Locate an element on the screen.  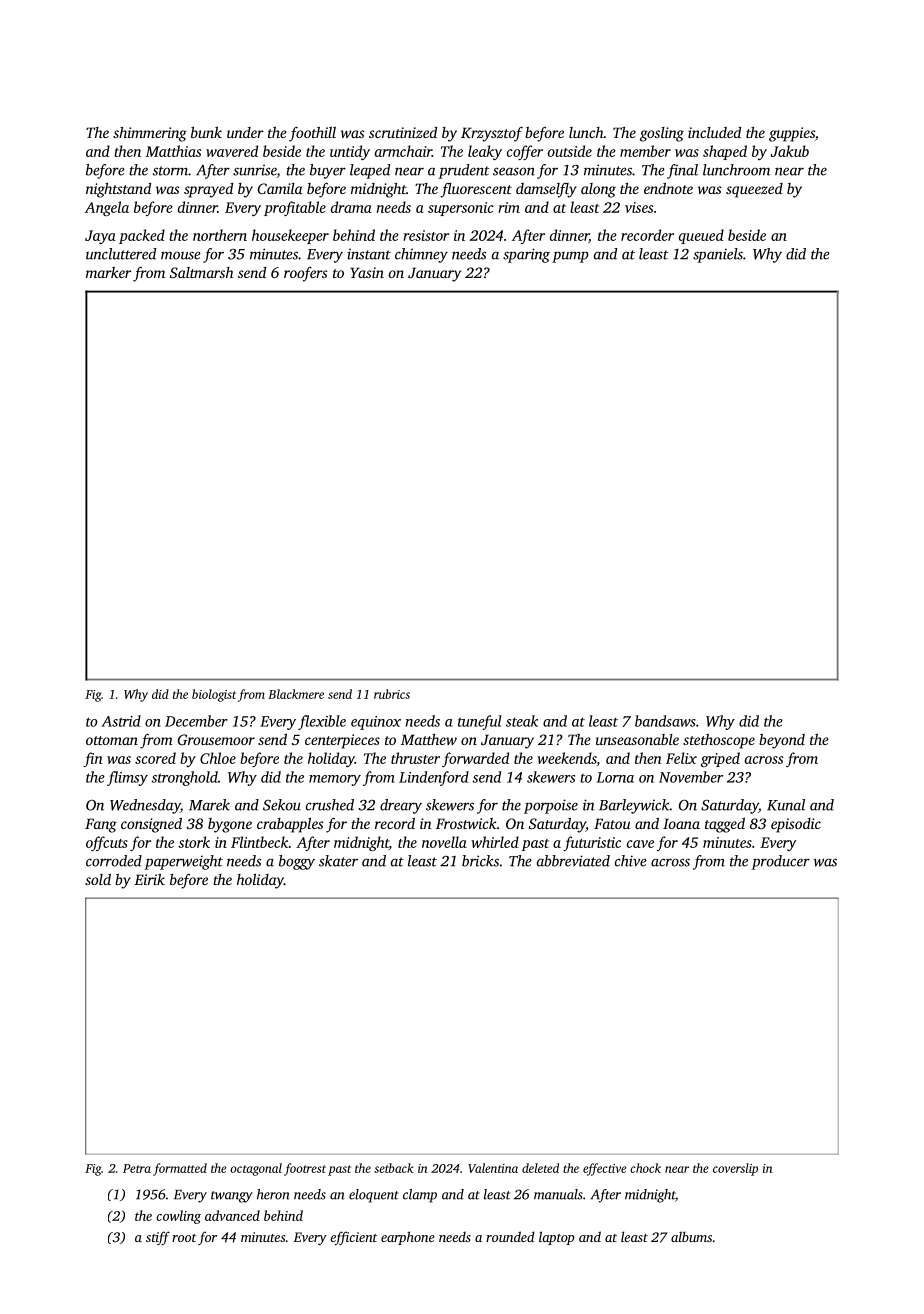
Saltmarsh is located at coordinates (202, 272).
